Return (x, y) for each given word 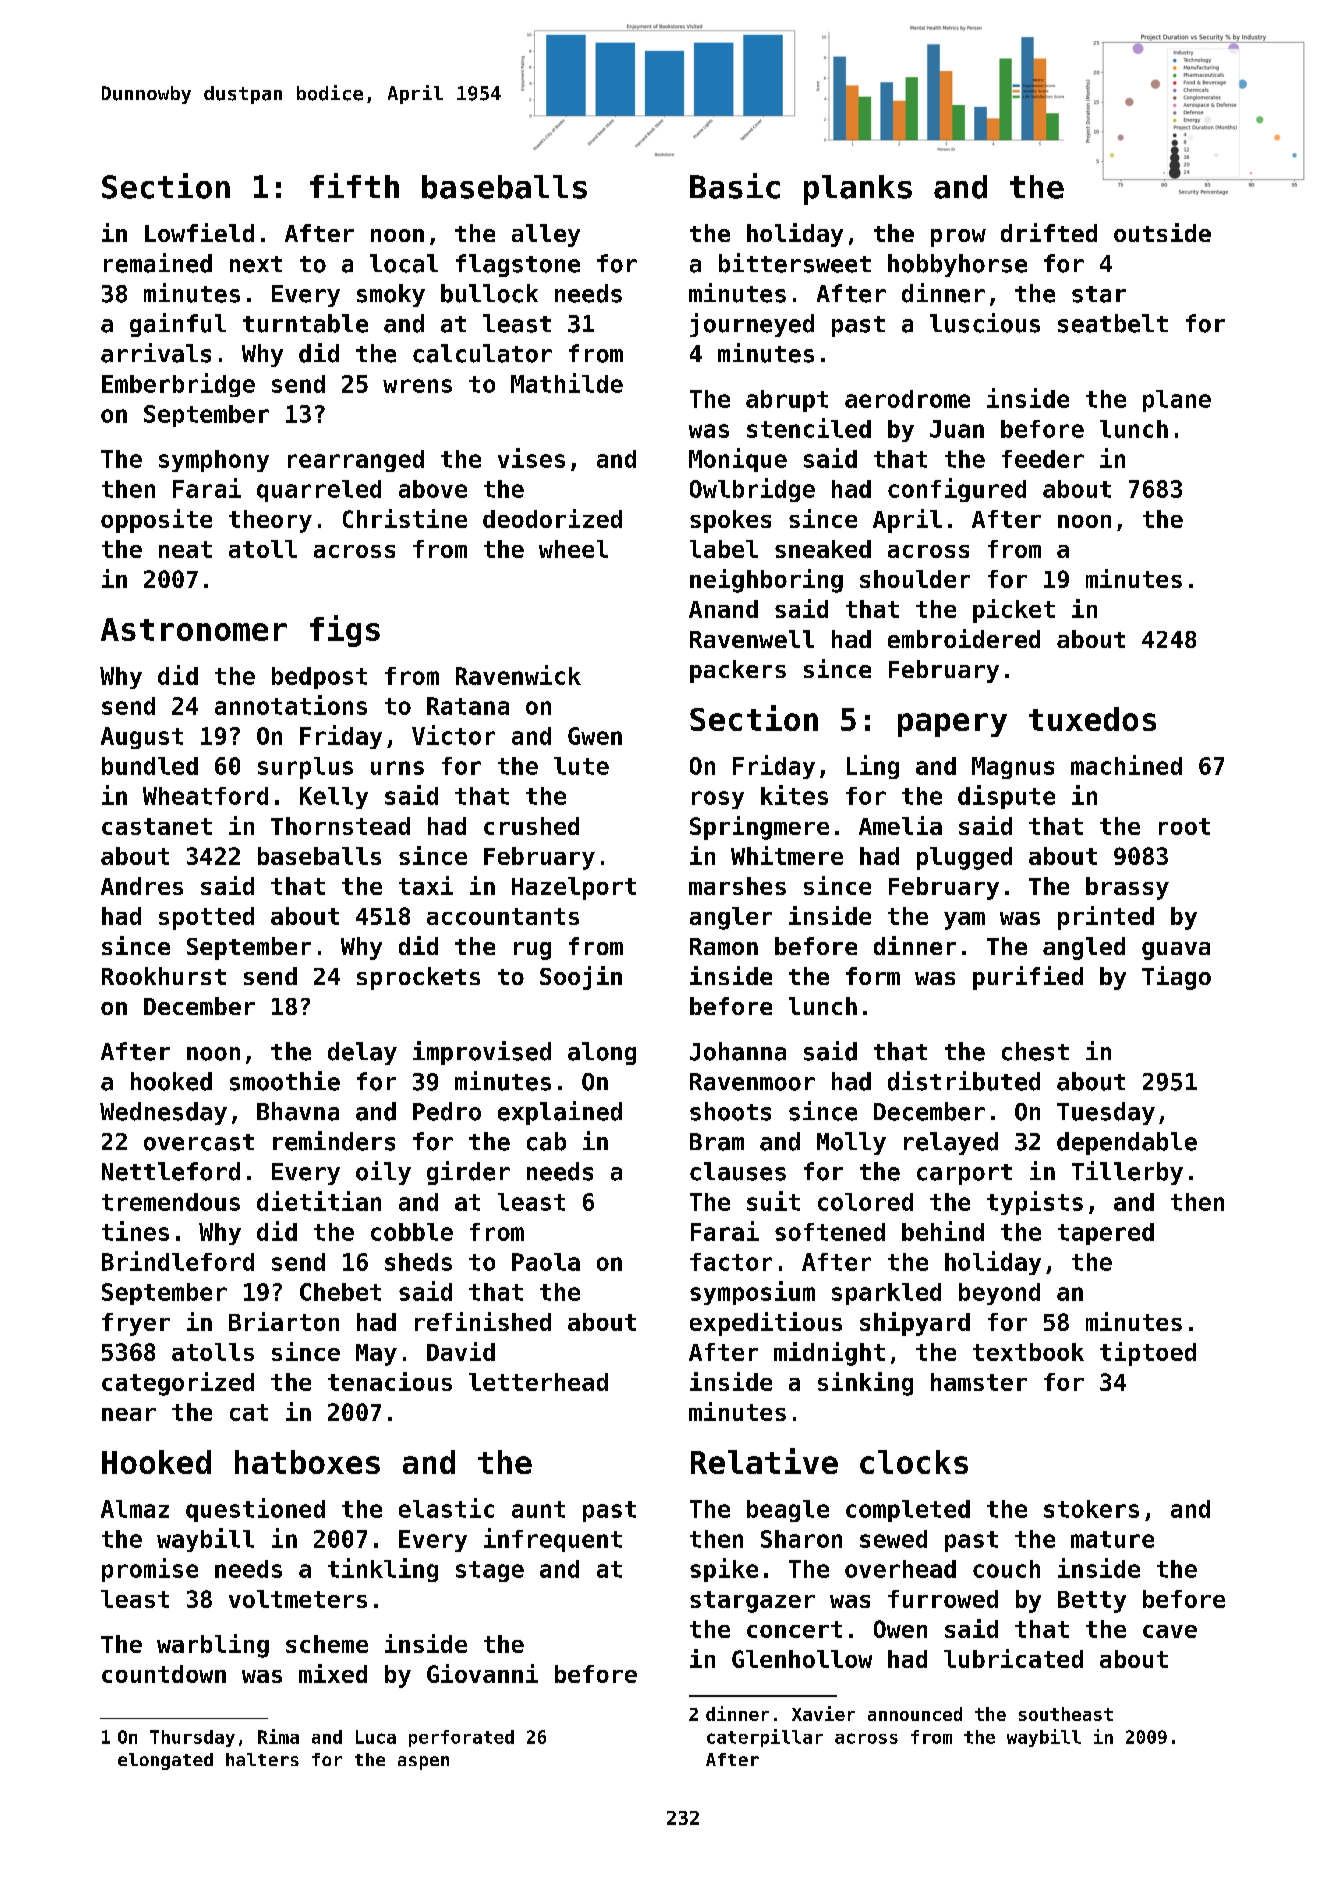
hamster (979, 1382)
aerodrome (907, 399)
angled (1084, 948)
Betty (1092, 1602)
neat (185, 549)
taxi (426, 885)
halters (262, 1759)
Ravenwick (518, 675)
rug (532, 951)
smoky (391, 295)
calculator (482, 353)
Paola (546, 1262)
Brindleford (178, 1261)
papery (952, 725)
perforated (461, 1738)
